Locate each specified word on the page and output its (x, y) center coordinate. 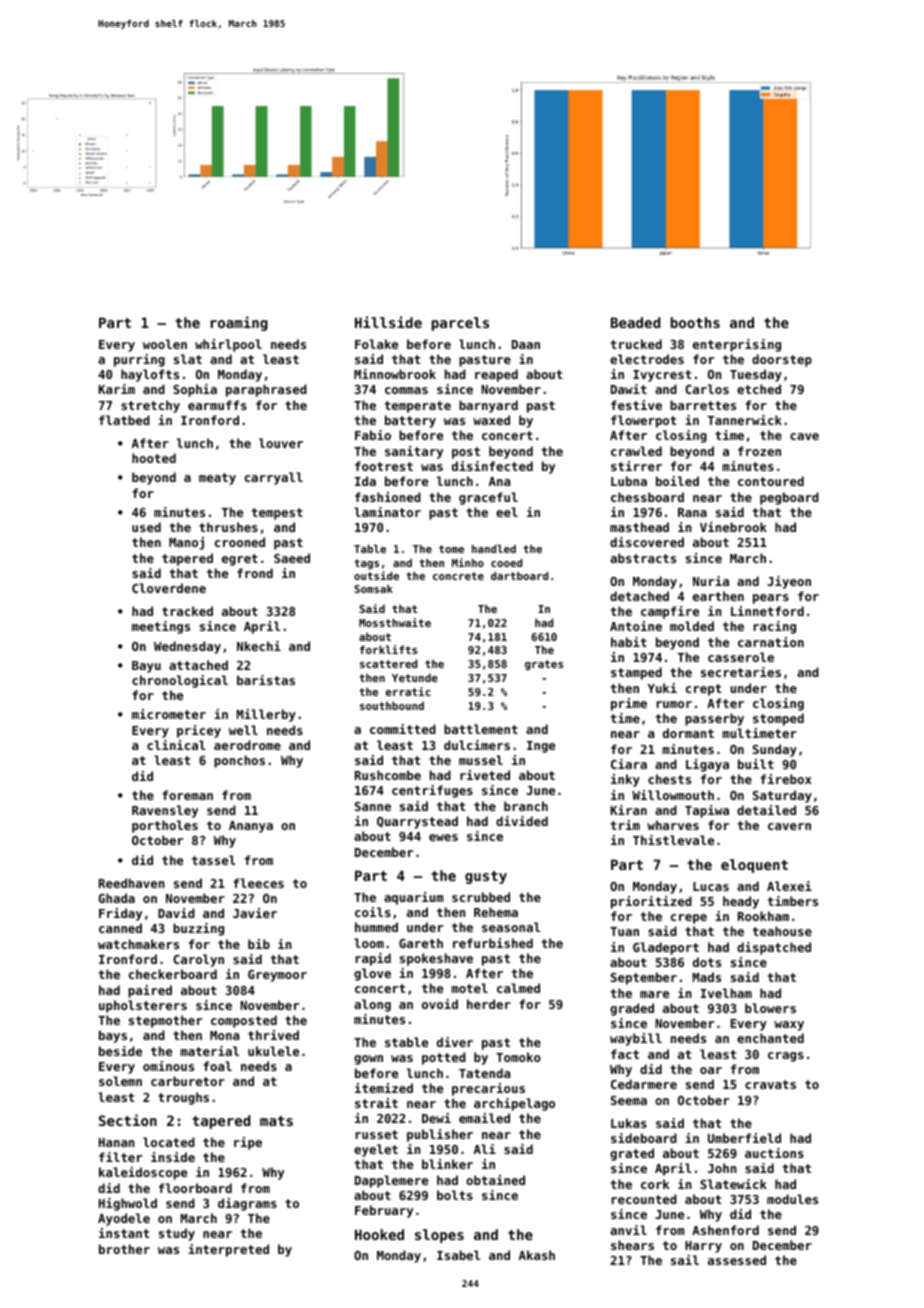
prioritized (651, 902)
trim (625, 825)
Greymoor (277, 976)
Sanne (373, 806)
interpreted (228, 1250)
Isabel (458, 1255)
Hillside (388, 322)
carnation (771, 642)
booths (695, 322)
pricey (199, 731)
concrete (458, 576)
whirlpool (228, 345)
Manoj (186, 543)
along (372, 1005)
